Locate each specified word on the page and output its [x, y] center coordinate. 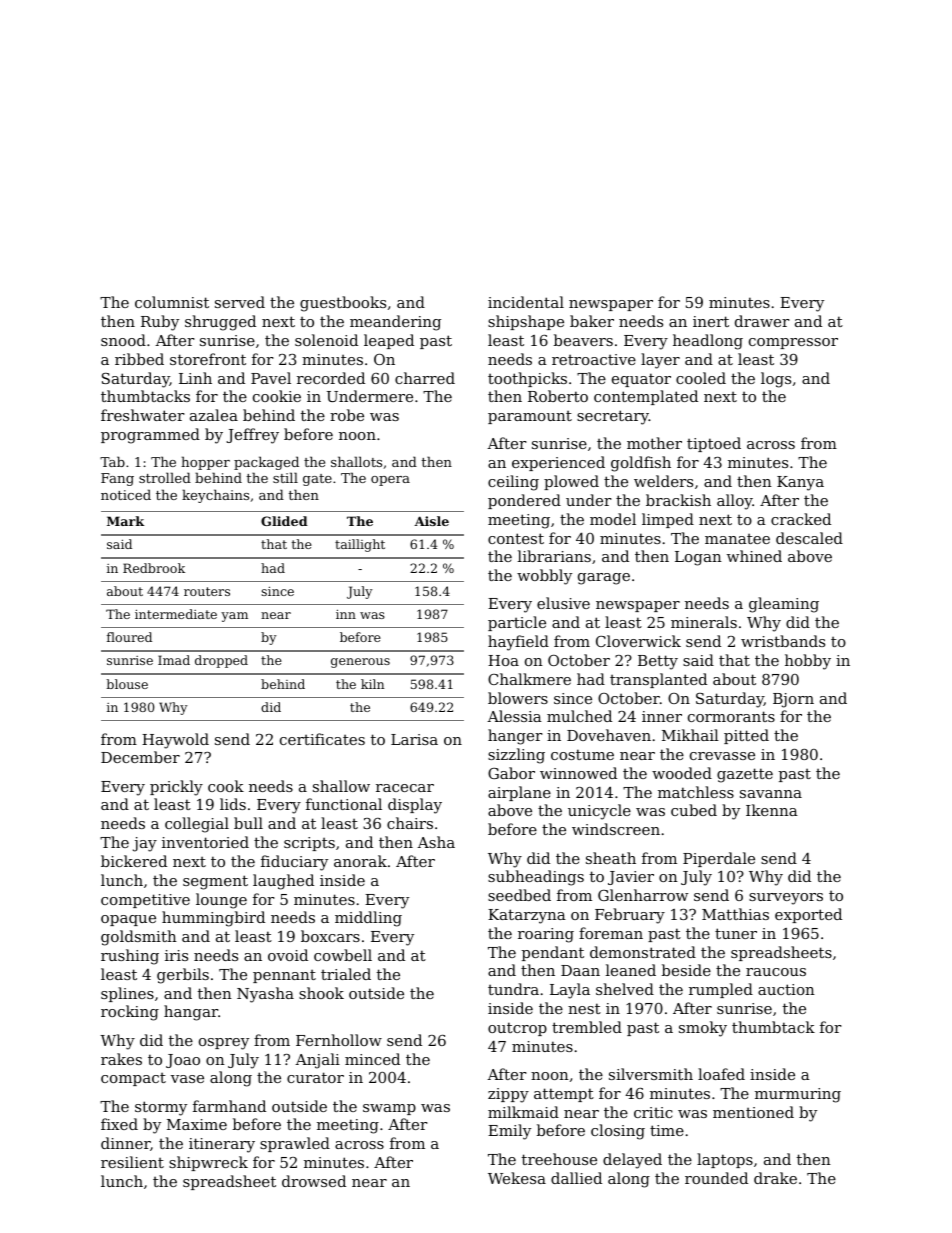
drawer [762, 321]
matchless [696, 792]
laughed [283, 882]
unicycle [599, 812]
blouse [127, 684]
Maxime [197, 1124]
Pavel [271, 378]
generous [360, 663]
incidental [526, 302]
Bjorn [793, 700]
